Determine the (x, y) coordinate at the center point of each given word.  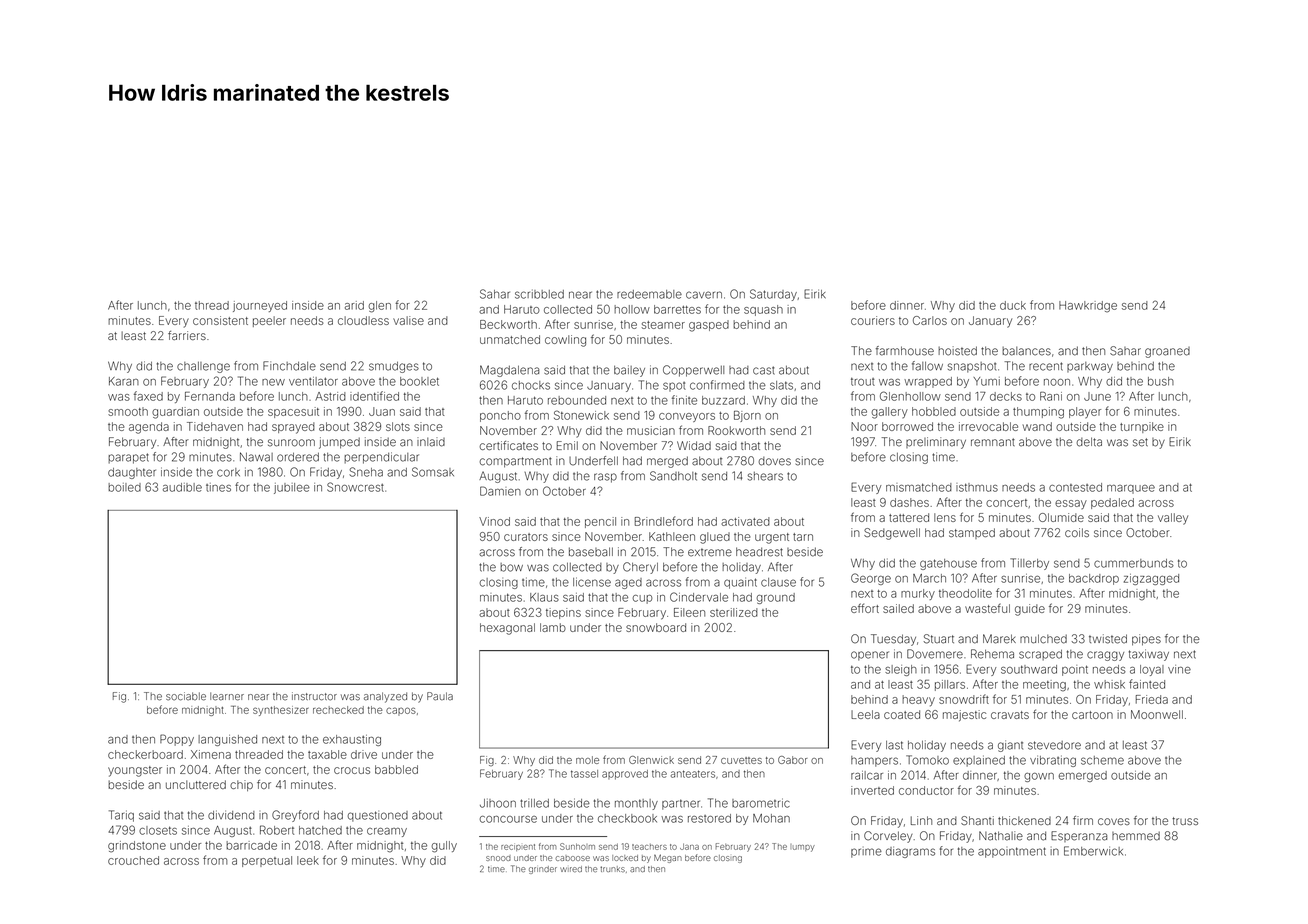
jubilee (292, 488)
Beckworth (508, 324)
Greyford (295, 816)
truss (1185, 821)
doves (775, 461)
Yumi (987, 381)
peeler (269, 321)
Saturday (773, 295)
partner (681, 804)
